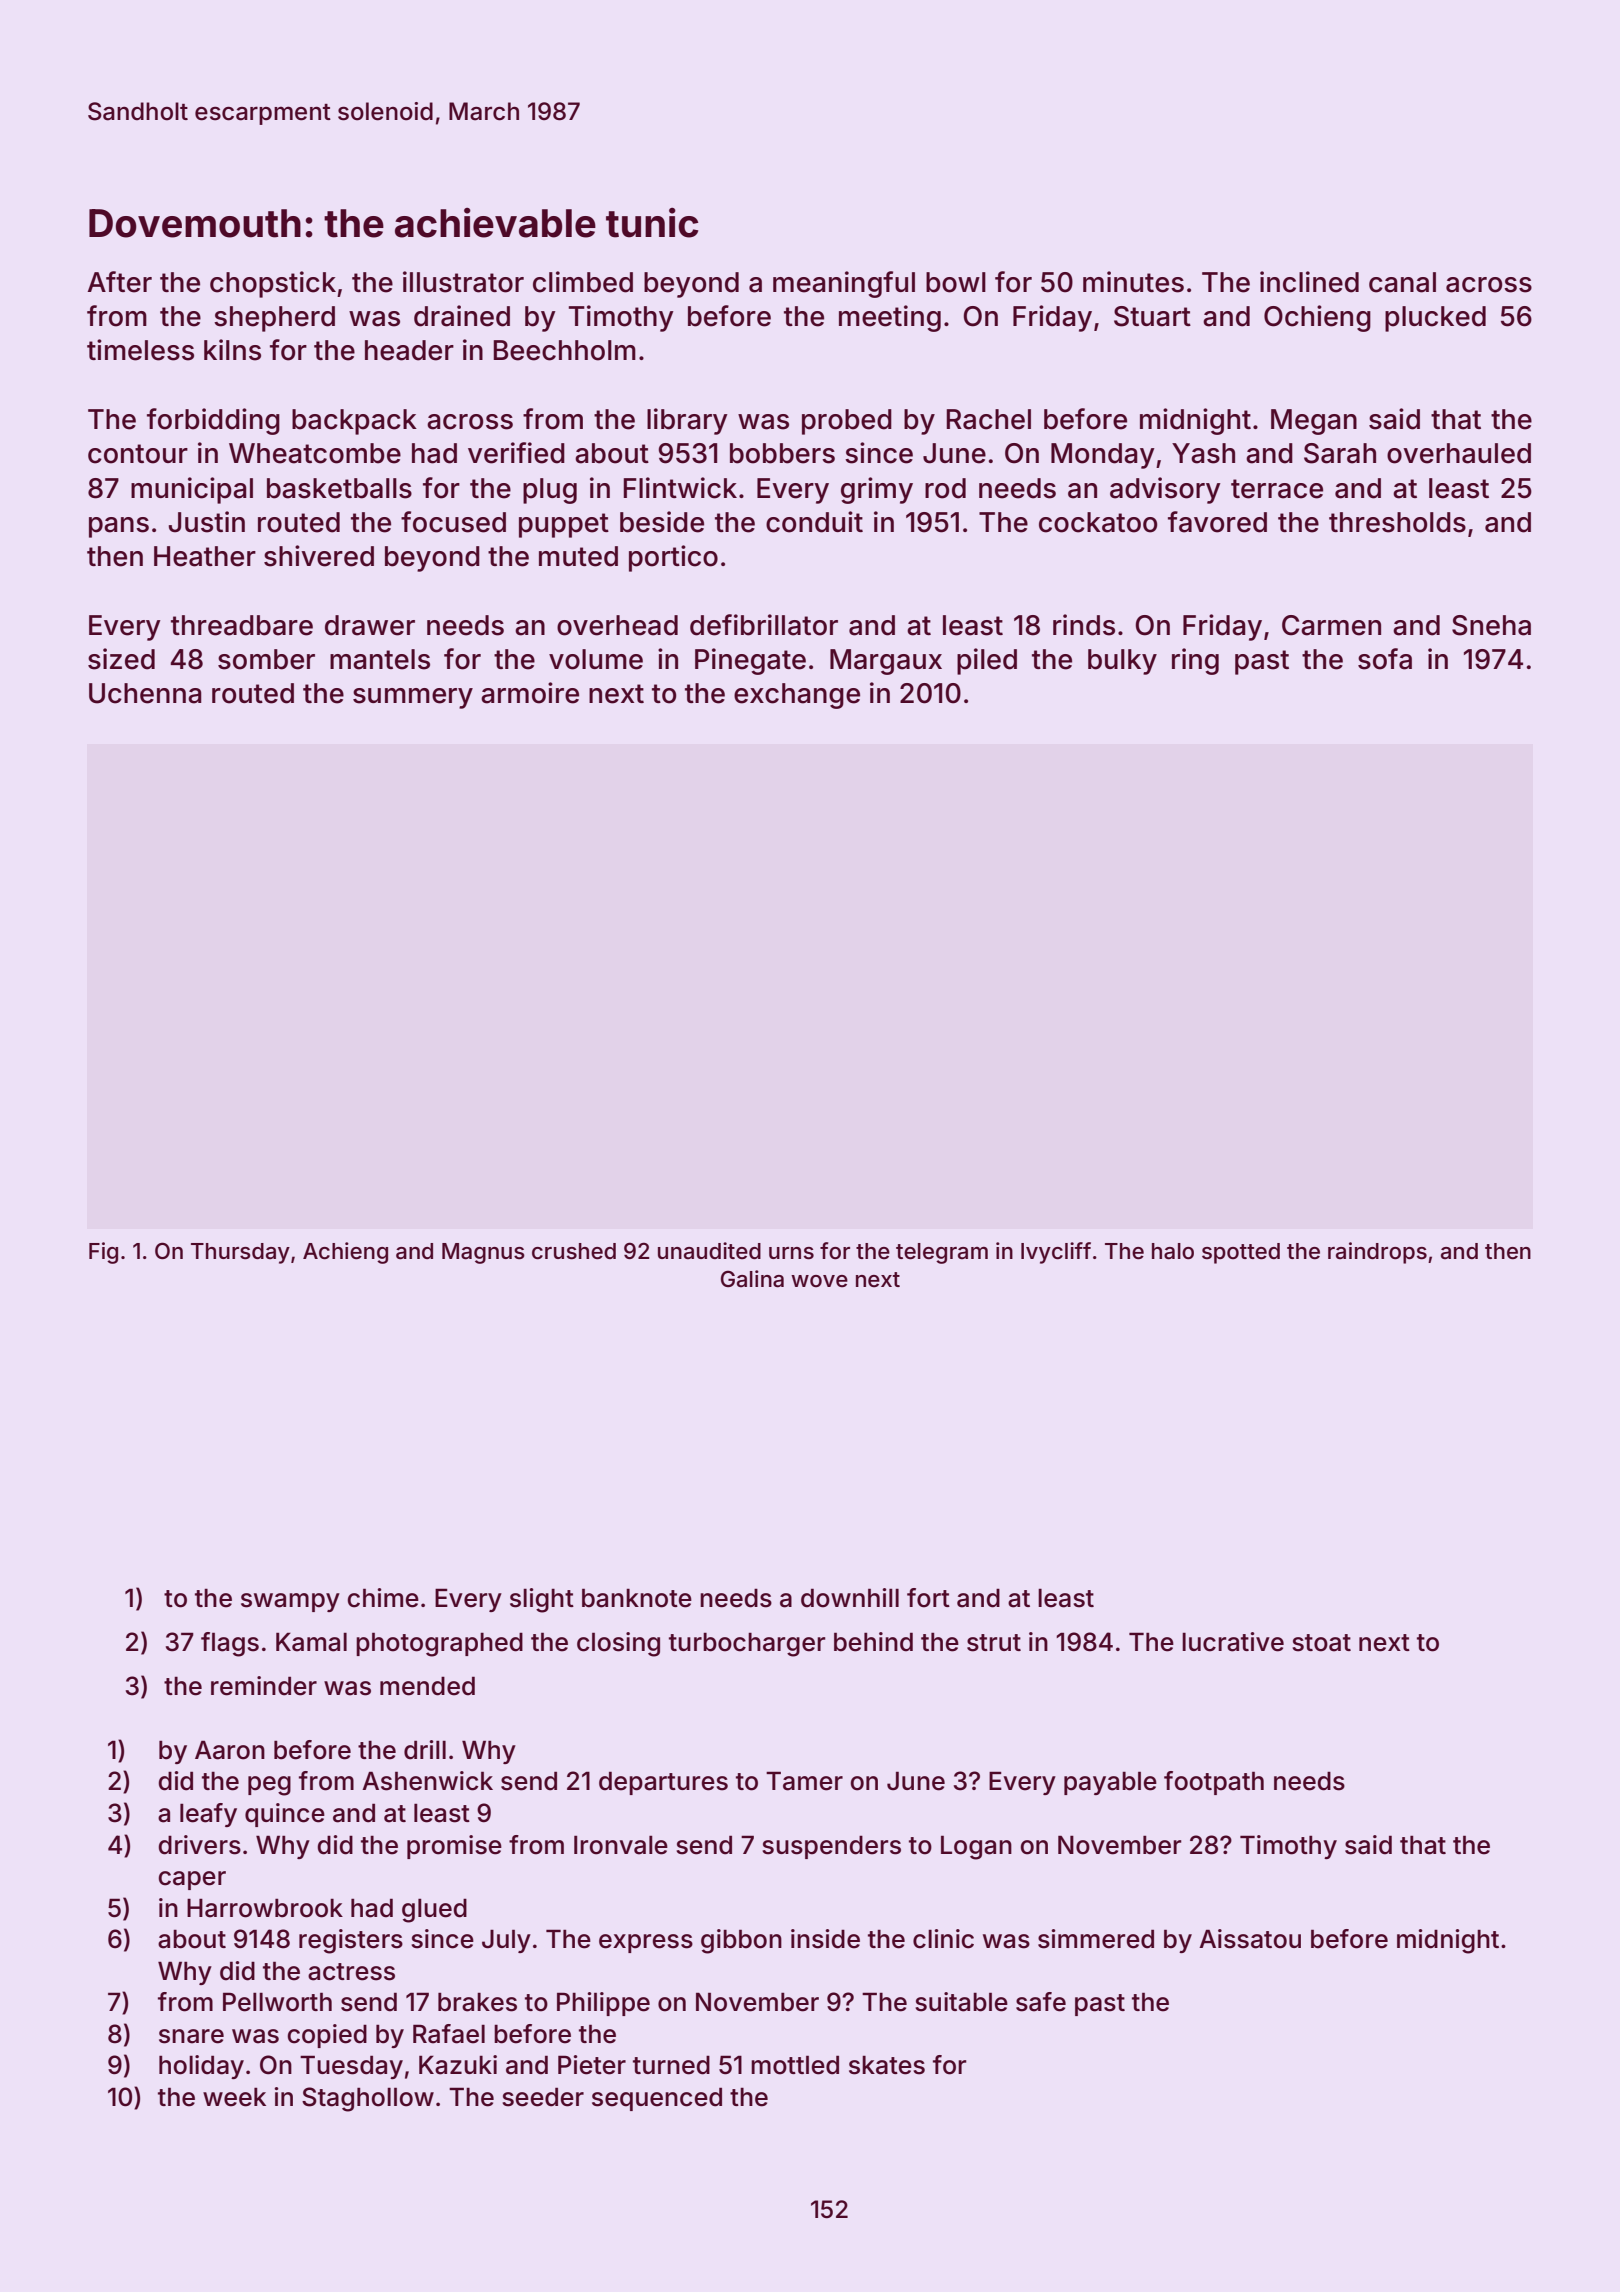 This image has width=1620, height=2292. What do you see at coordinates (145, 693) in the image?
I see `Uchenna` at bounding box center [145, 693].
